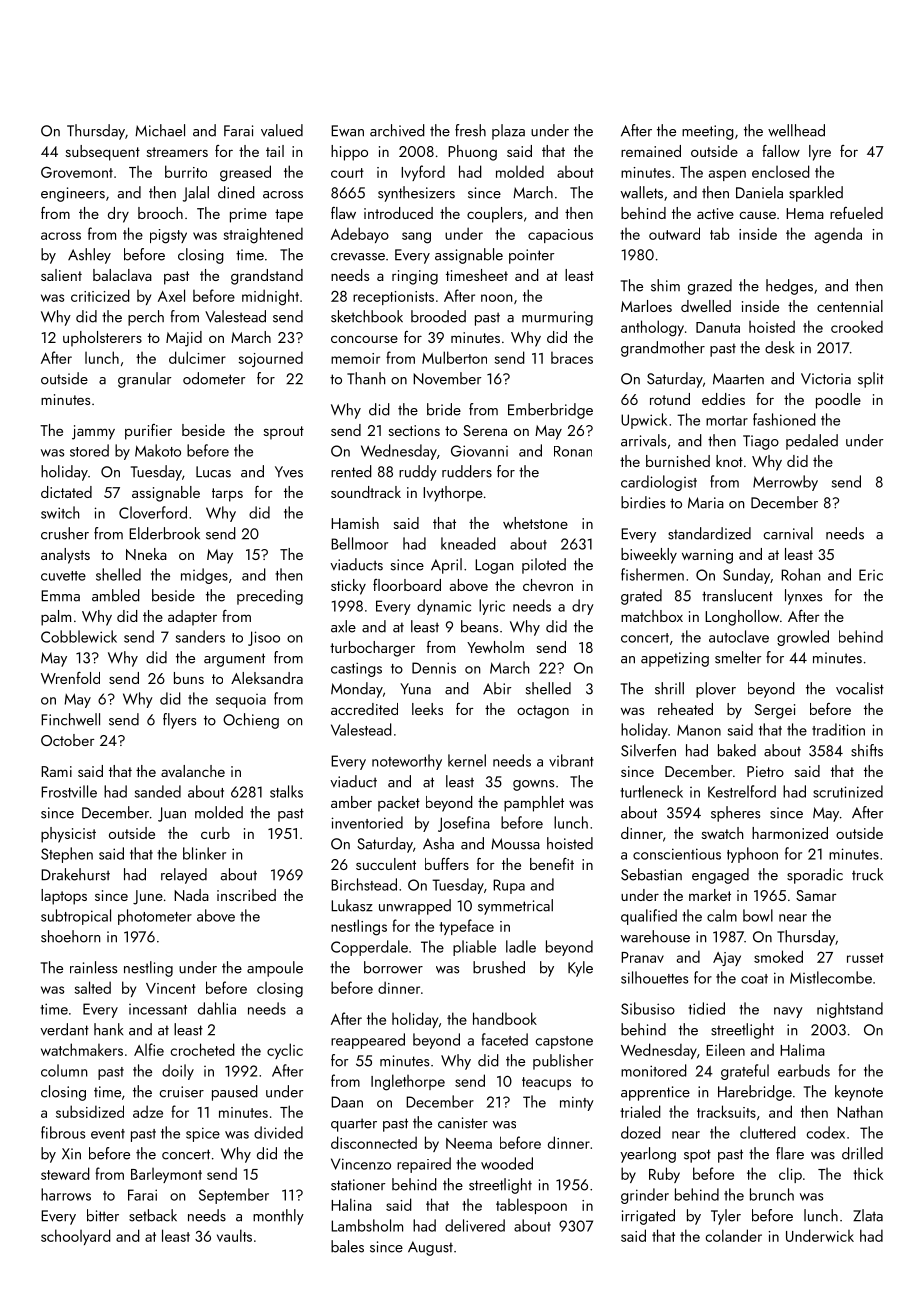 The width and height of the page is (924, 1308). I want to click on Michael, so click(160, 130).
